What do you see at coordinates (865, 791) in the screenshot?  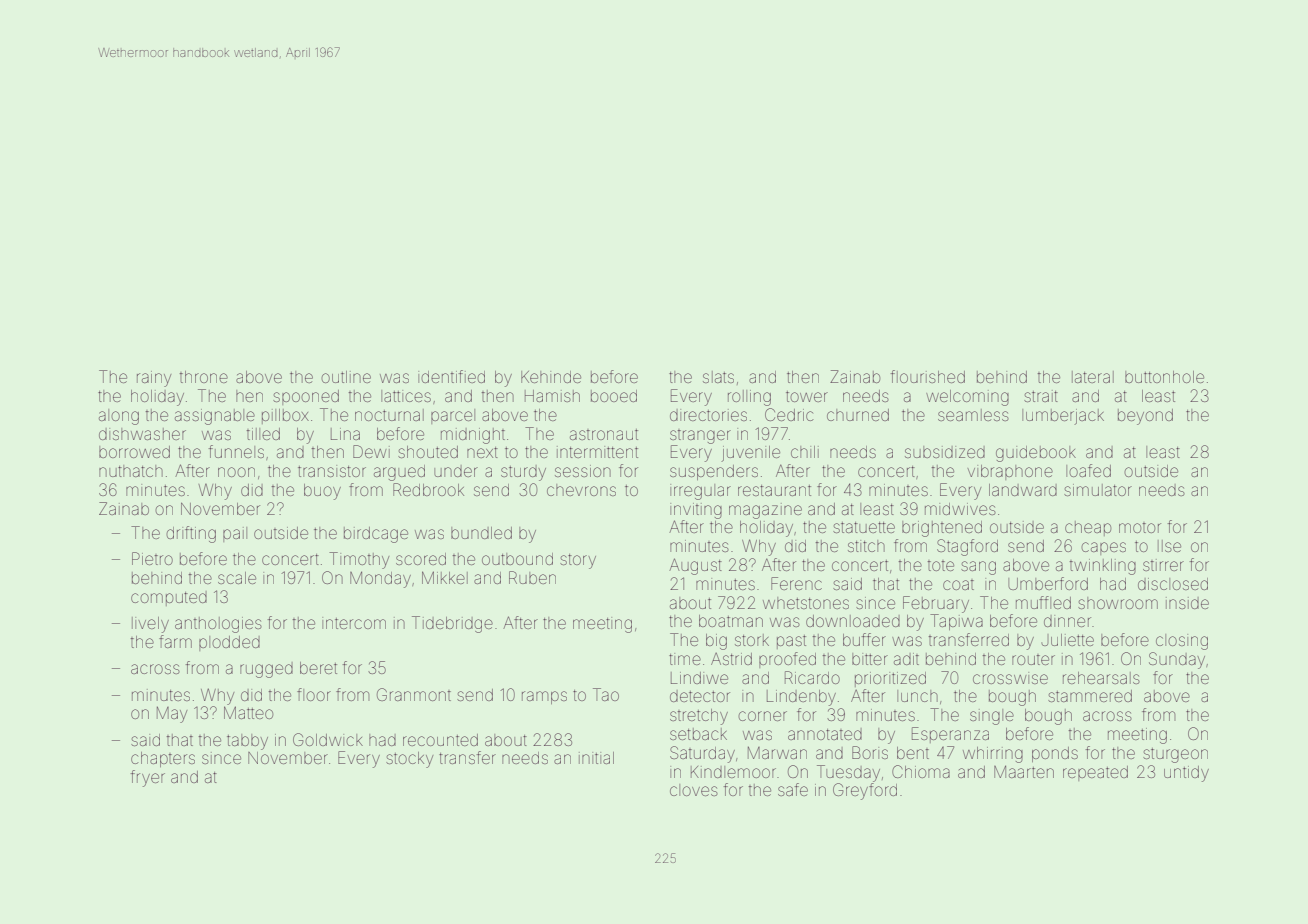 I see `Greyford` at bounding box center [865, 791].
